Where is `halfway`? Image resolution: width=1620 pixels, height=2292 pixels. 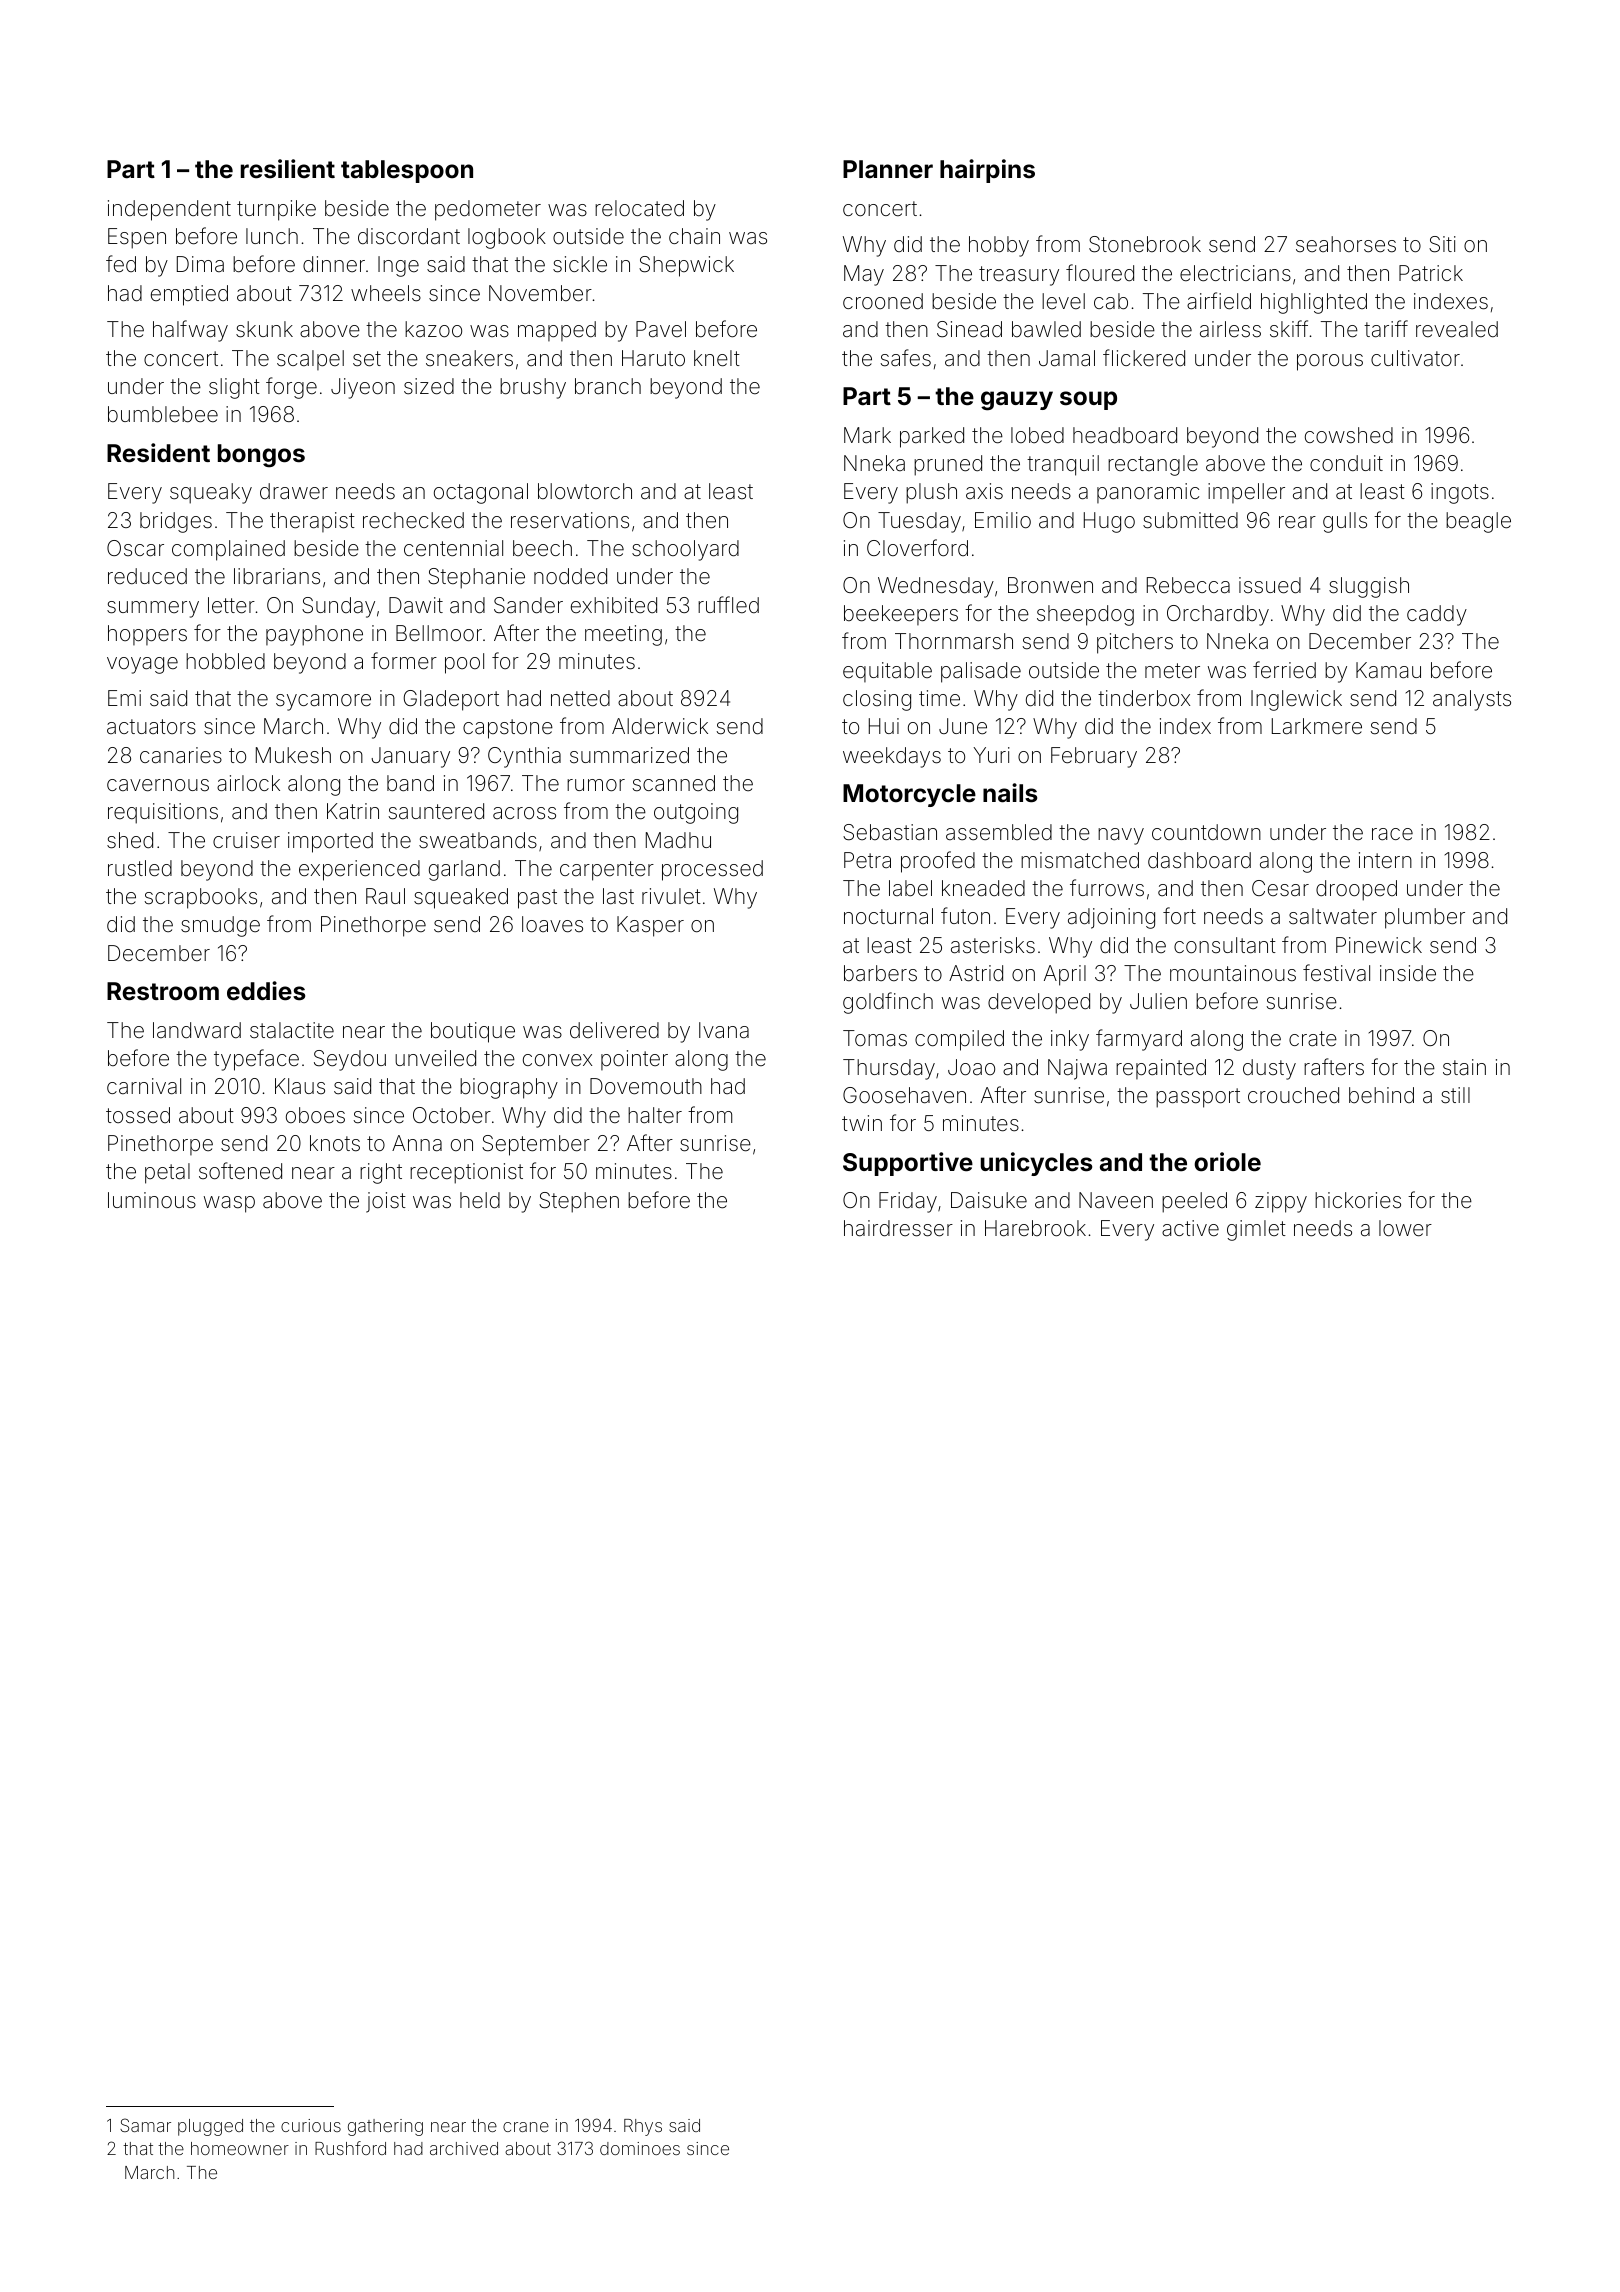 halfway is located at coordinates (190, 331).
